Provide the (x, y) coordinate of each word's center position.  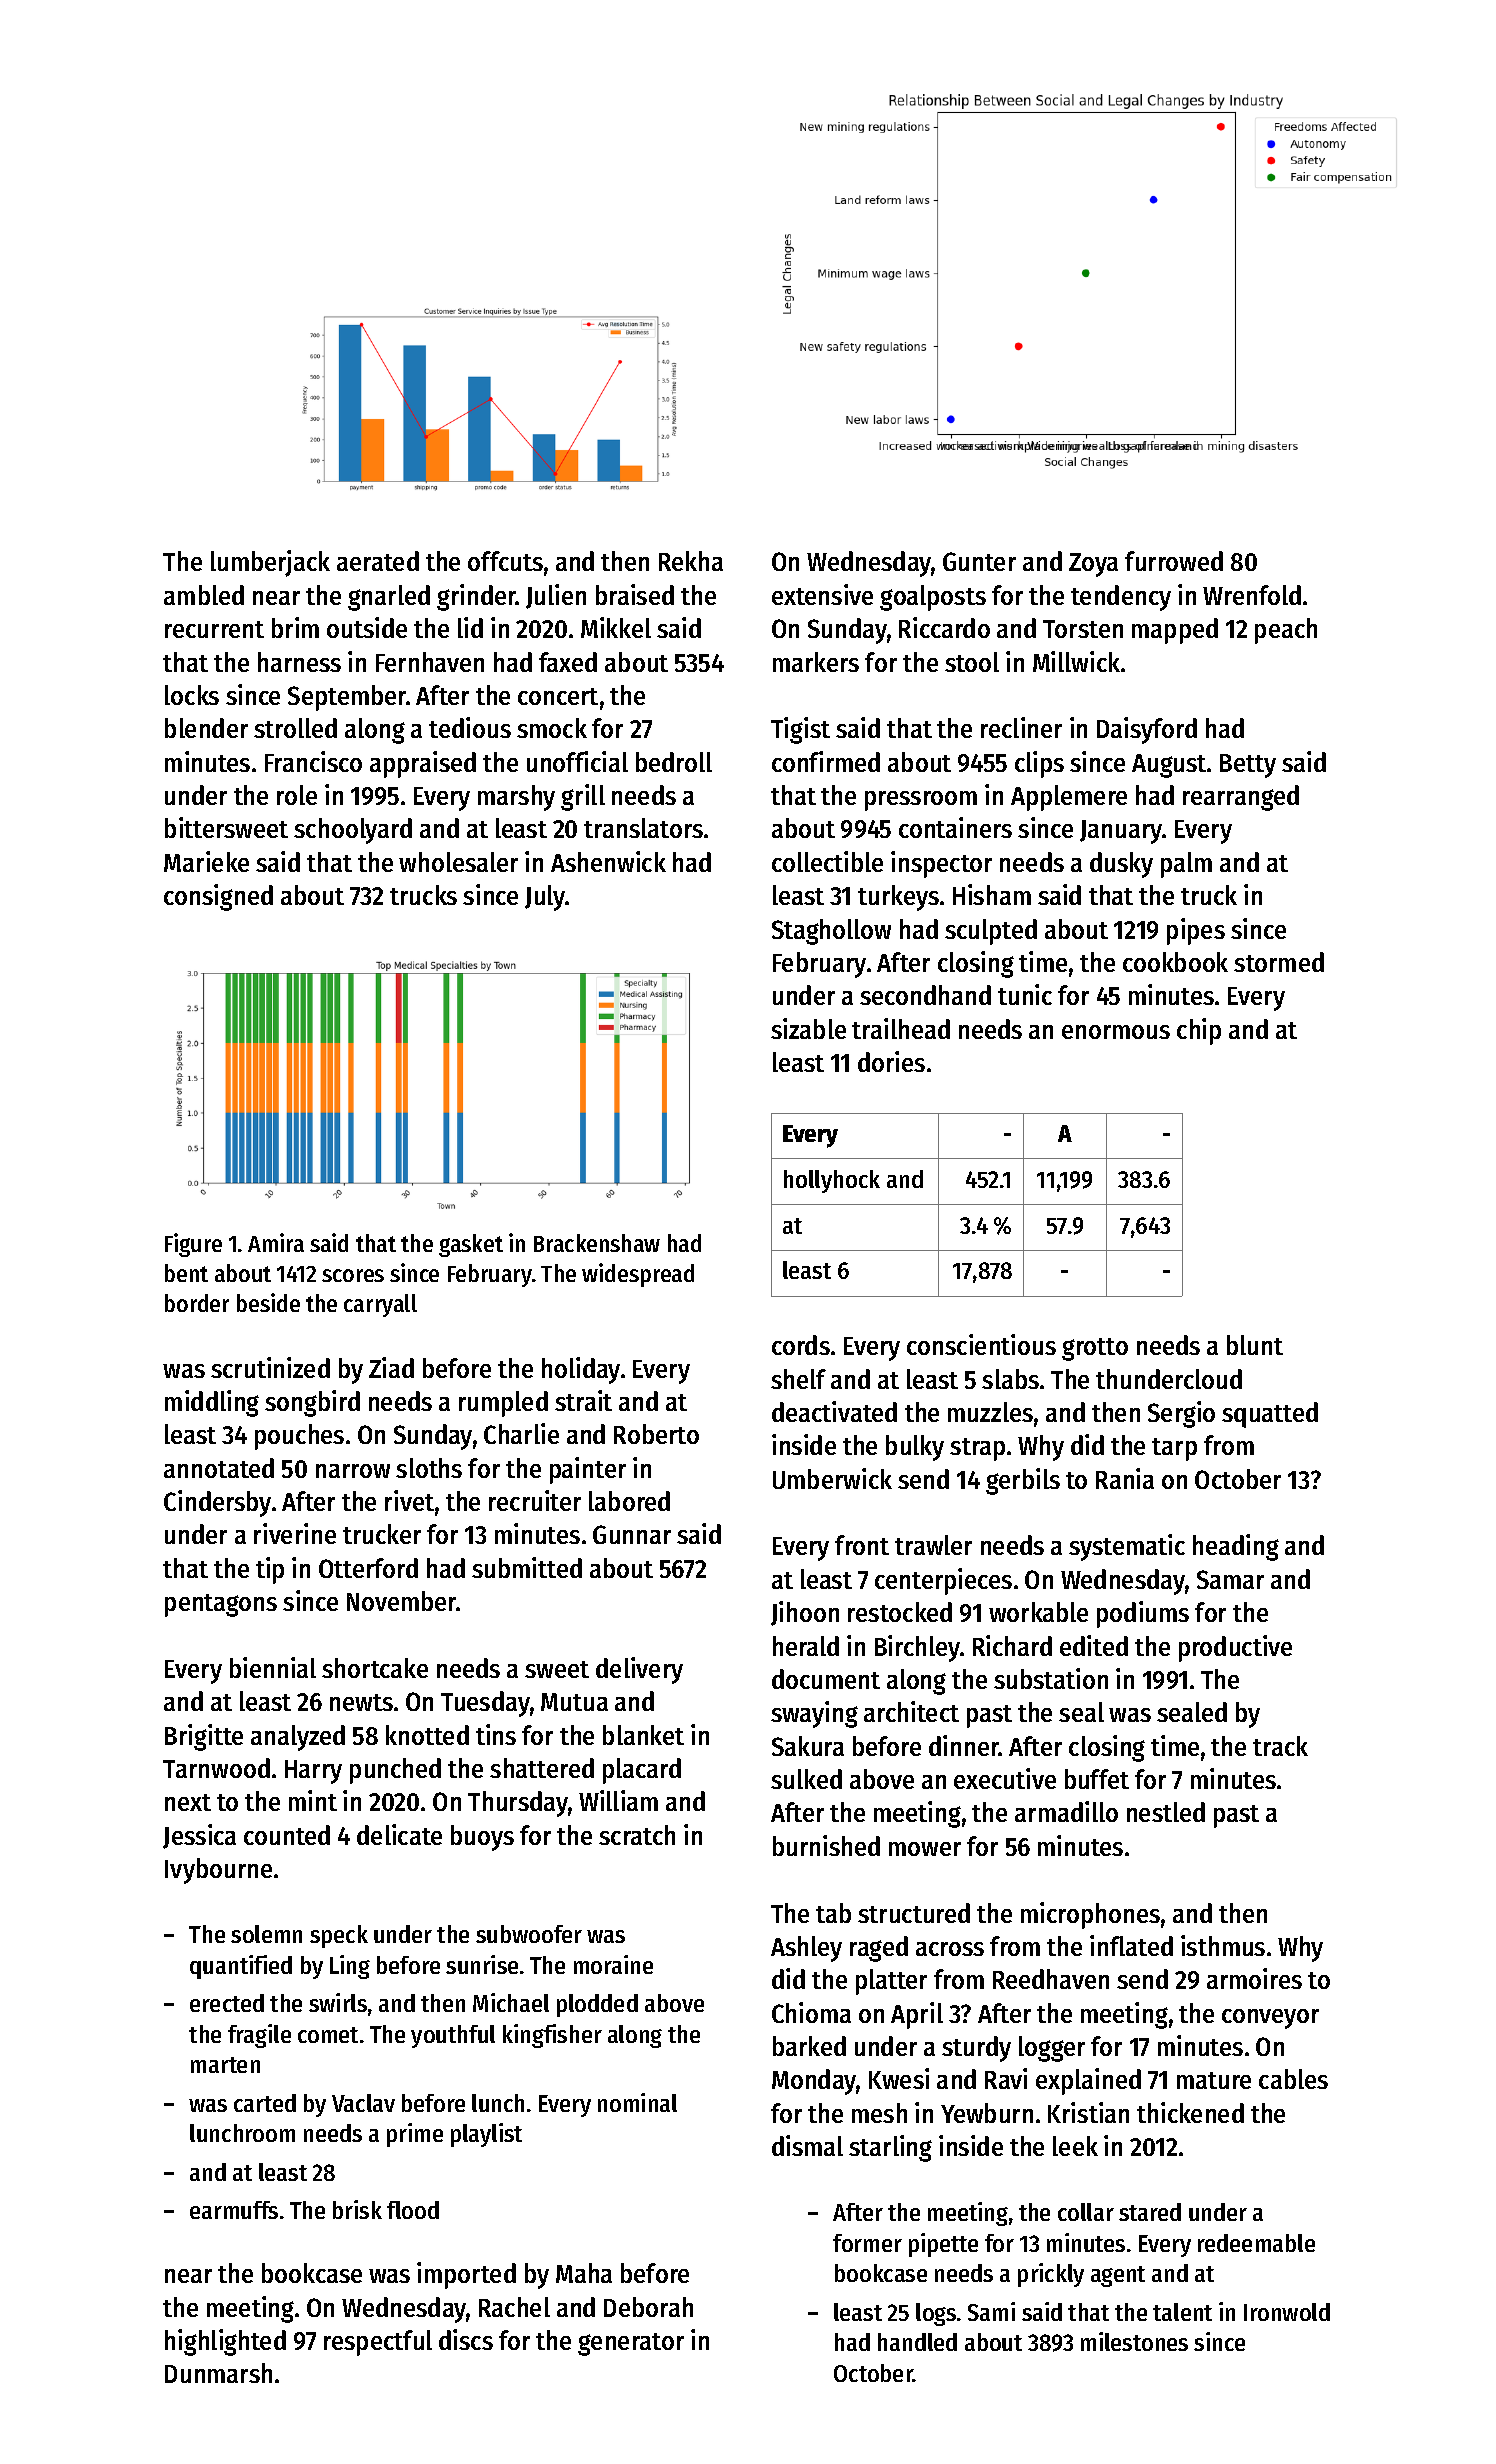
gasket (471, 1245)
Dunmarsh (218, 2373)
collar (1086, 2212)
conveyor (1270, 2019)
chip (1199, 1031)
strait (583, 1400)
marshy (516, 798)
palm (1186, 865)
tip (270, 1570)
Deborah (648, 2307)
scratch (637, 1835)
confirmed (826, 761)
